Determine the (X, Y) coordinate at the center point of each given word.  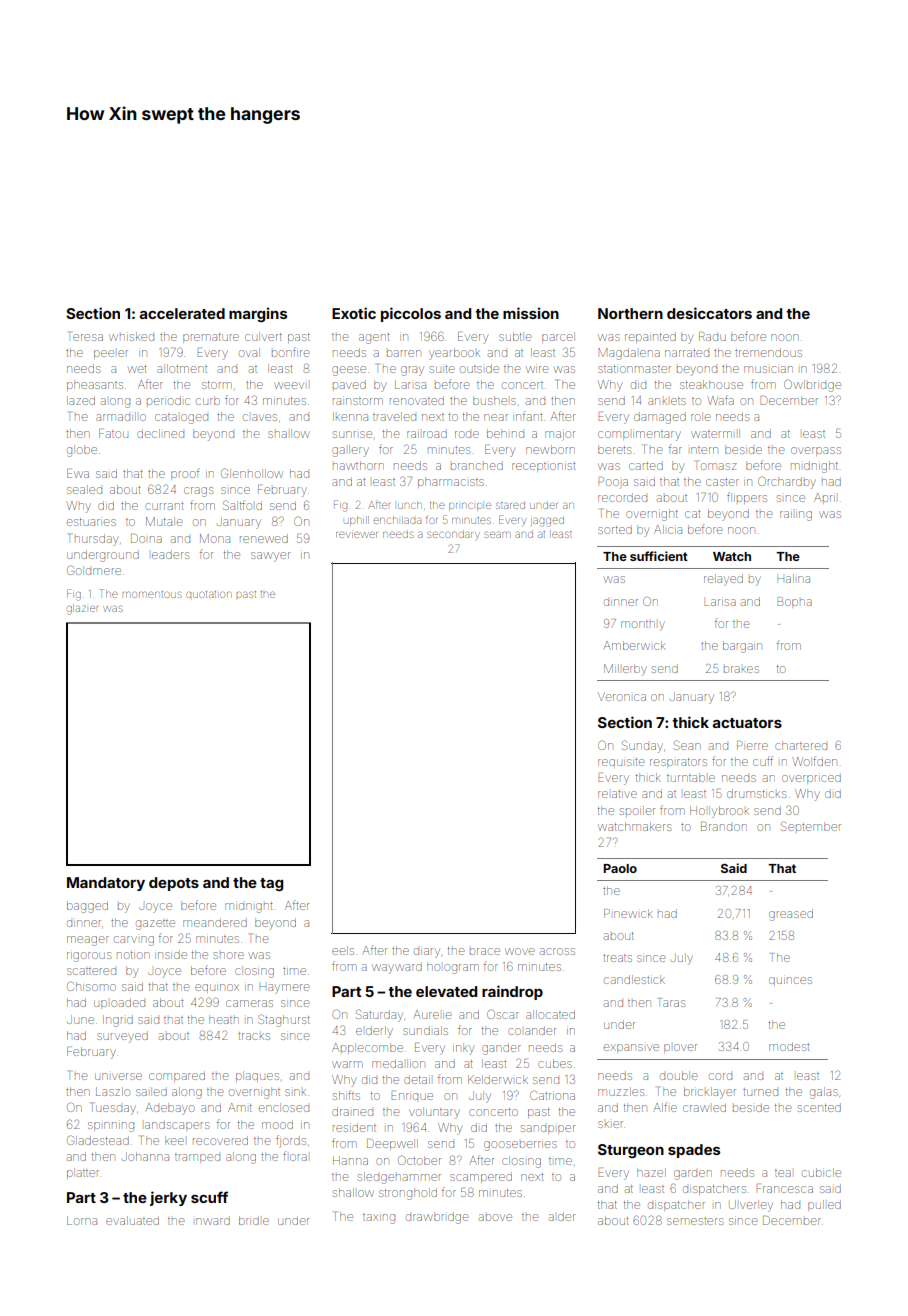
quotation (209, 594)
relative (617, 794)
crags (198, 492)
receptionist (543, 467)
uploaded (119, 1003)
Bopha (795, 602)
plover (680, 1048)
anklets (667, 401)
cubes (555, 1063)
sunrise (352, 434)
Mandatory (106, 884)
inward (213, 1221)
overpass (816, 451)
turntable (691, 777)
